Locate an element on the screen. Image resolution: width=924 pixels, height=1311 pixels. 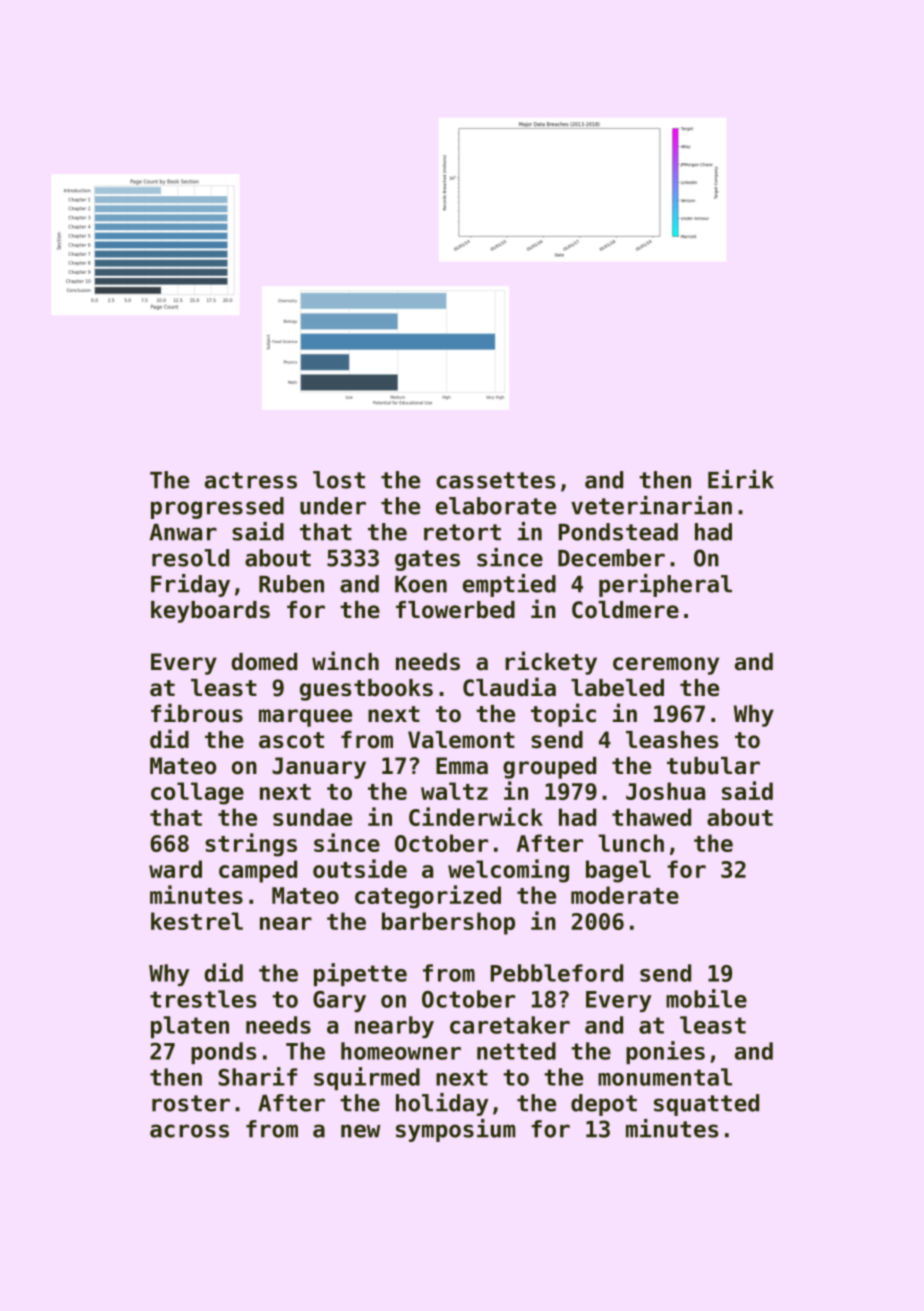
grouped is located at coordinates (549, 768).
